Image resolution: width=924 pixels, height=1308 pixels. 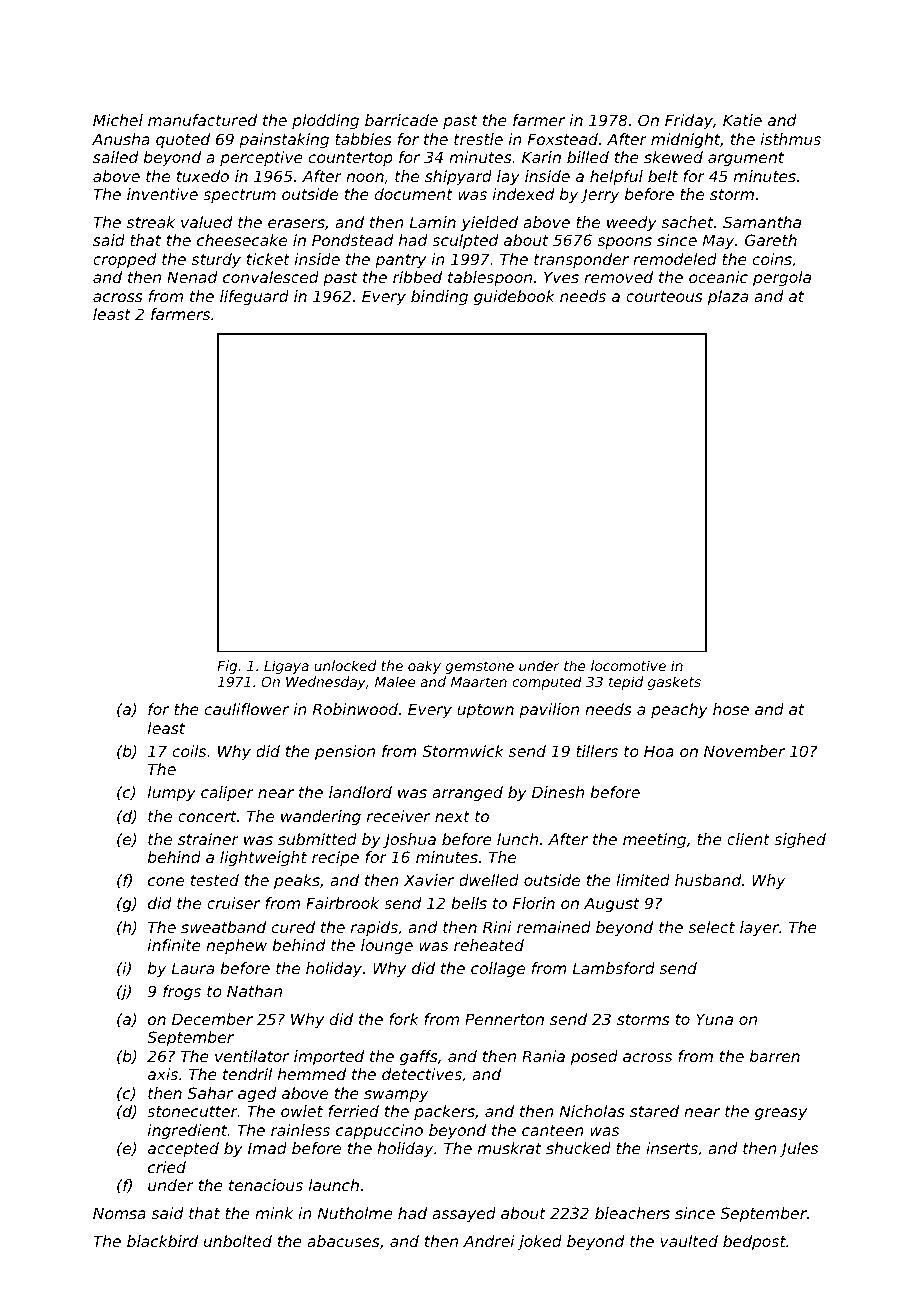 What do you see at coordinates (210, 1093) in the page?
I see `Sahar` at bounding box center [210, 1093].
